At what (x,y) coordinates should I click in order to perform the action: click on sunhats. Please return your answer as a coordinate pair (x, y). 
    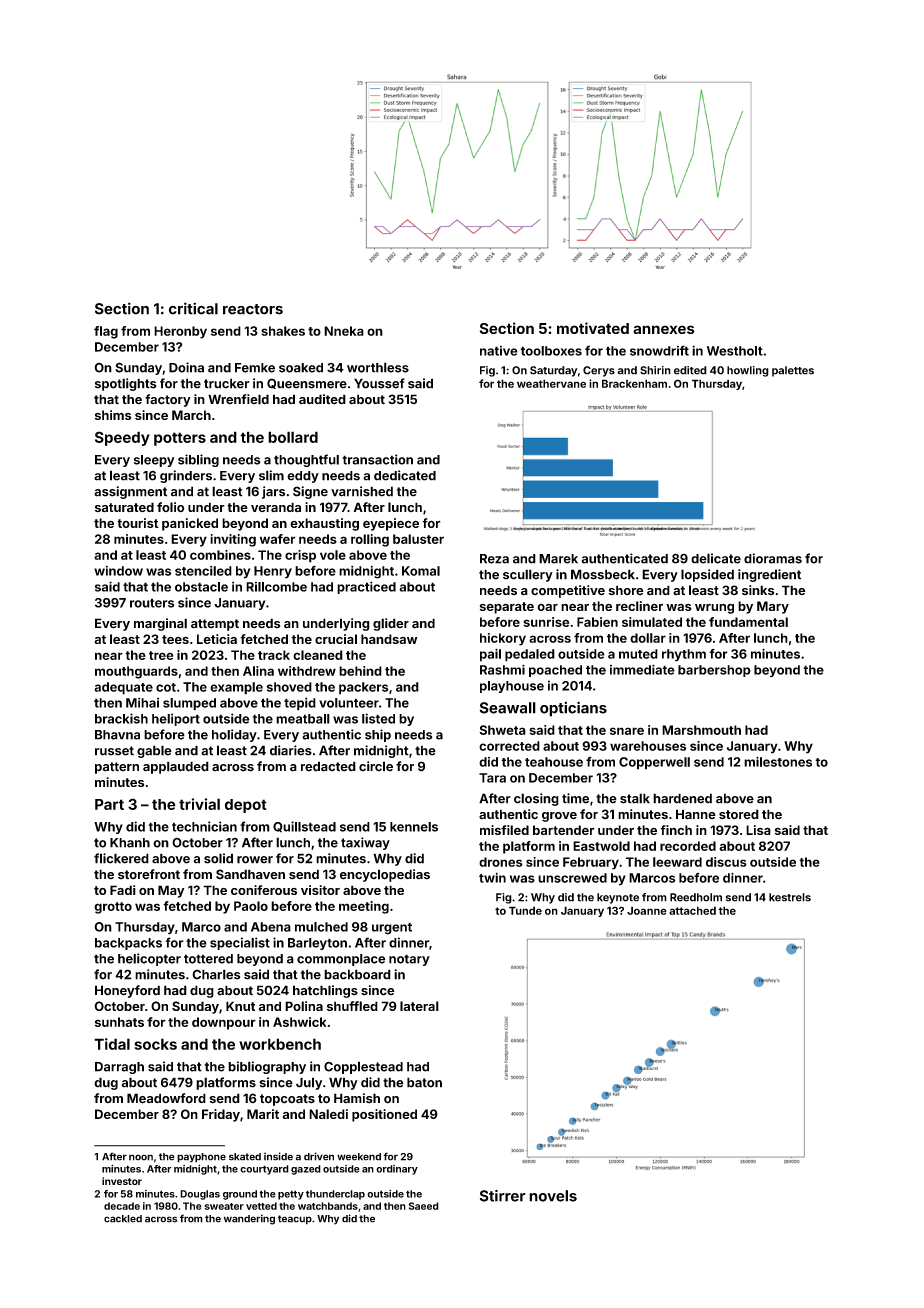
    Looking at the image, I should click on (119, 1022).
